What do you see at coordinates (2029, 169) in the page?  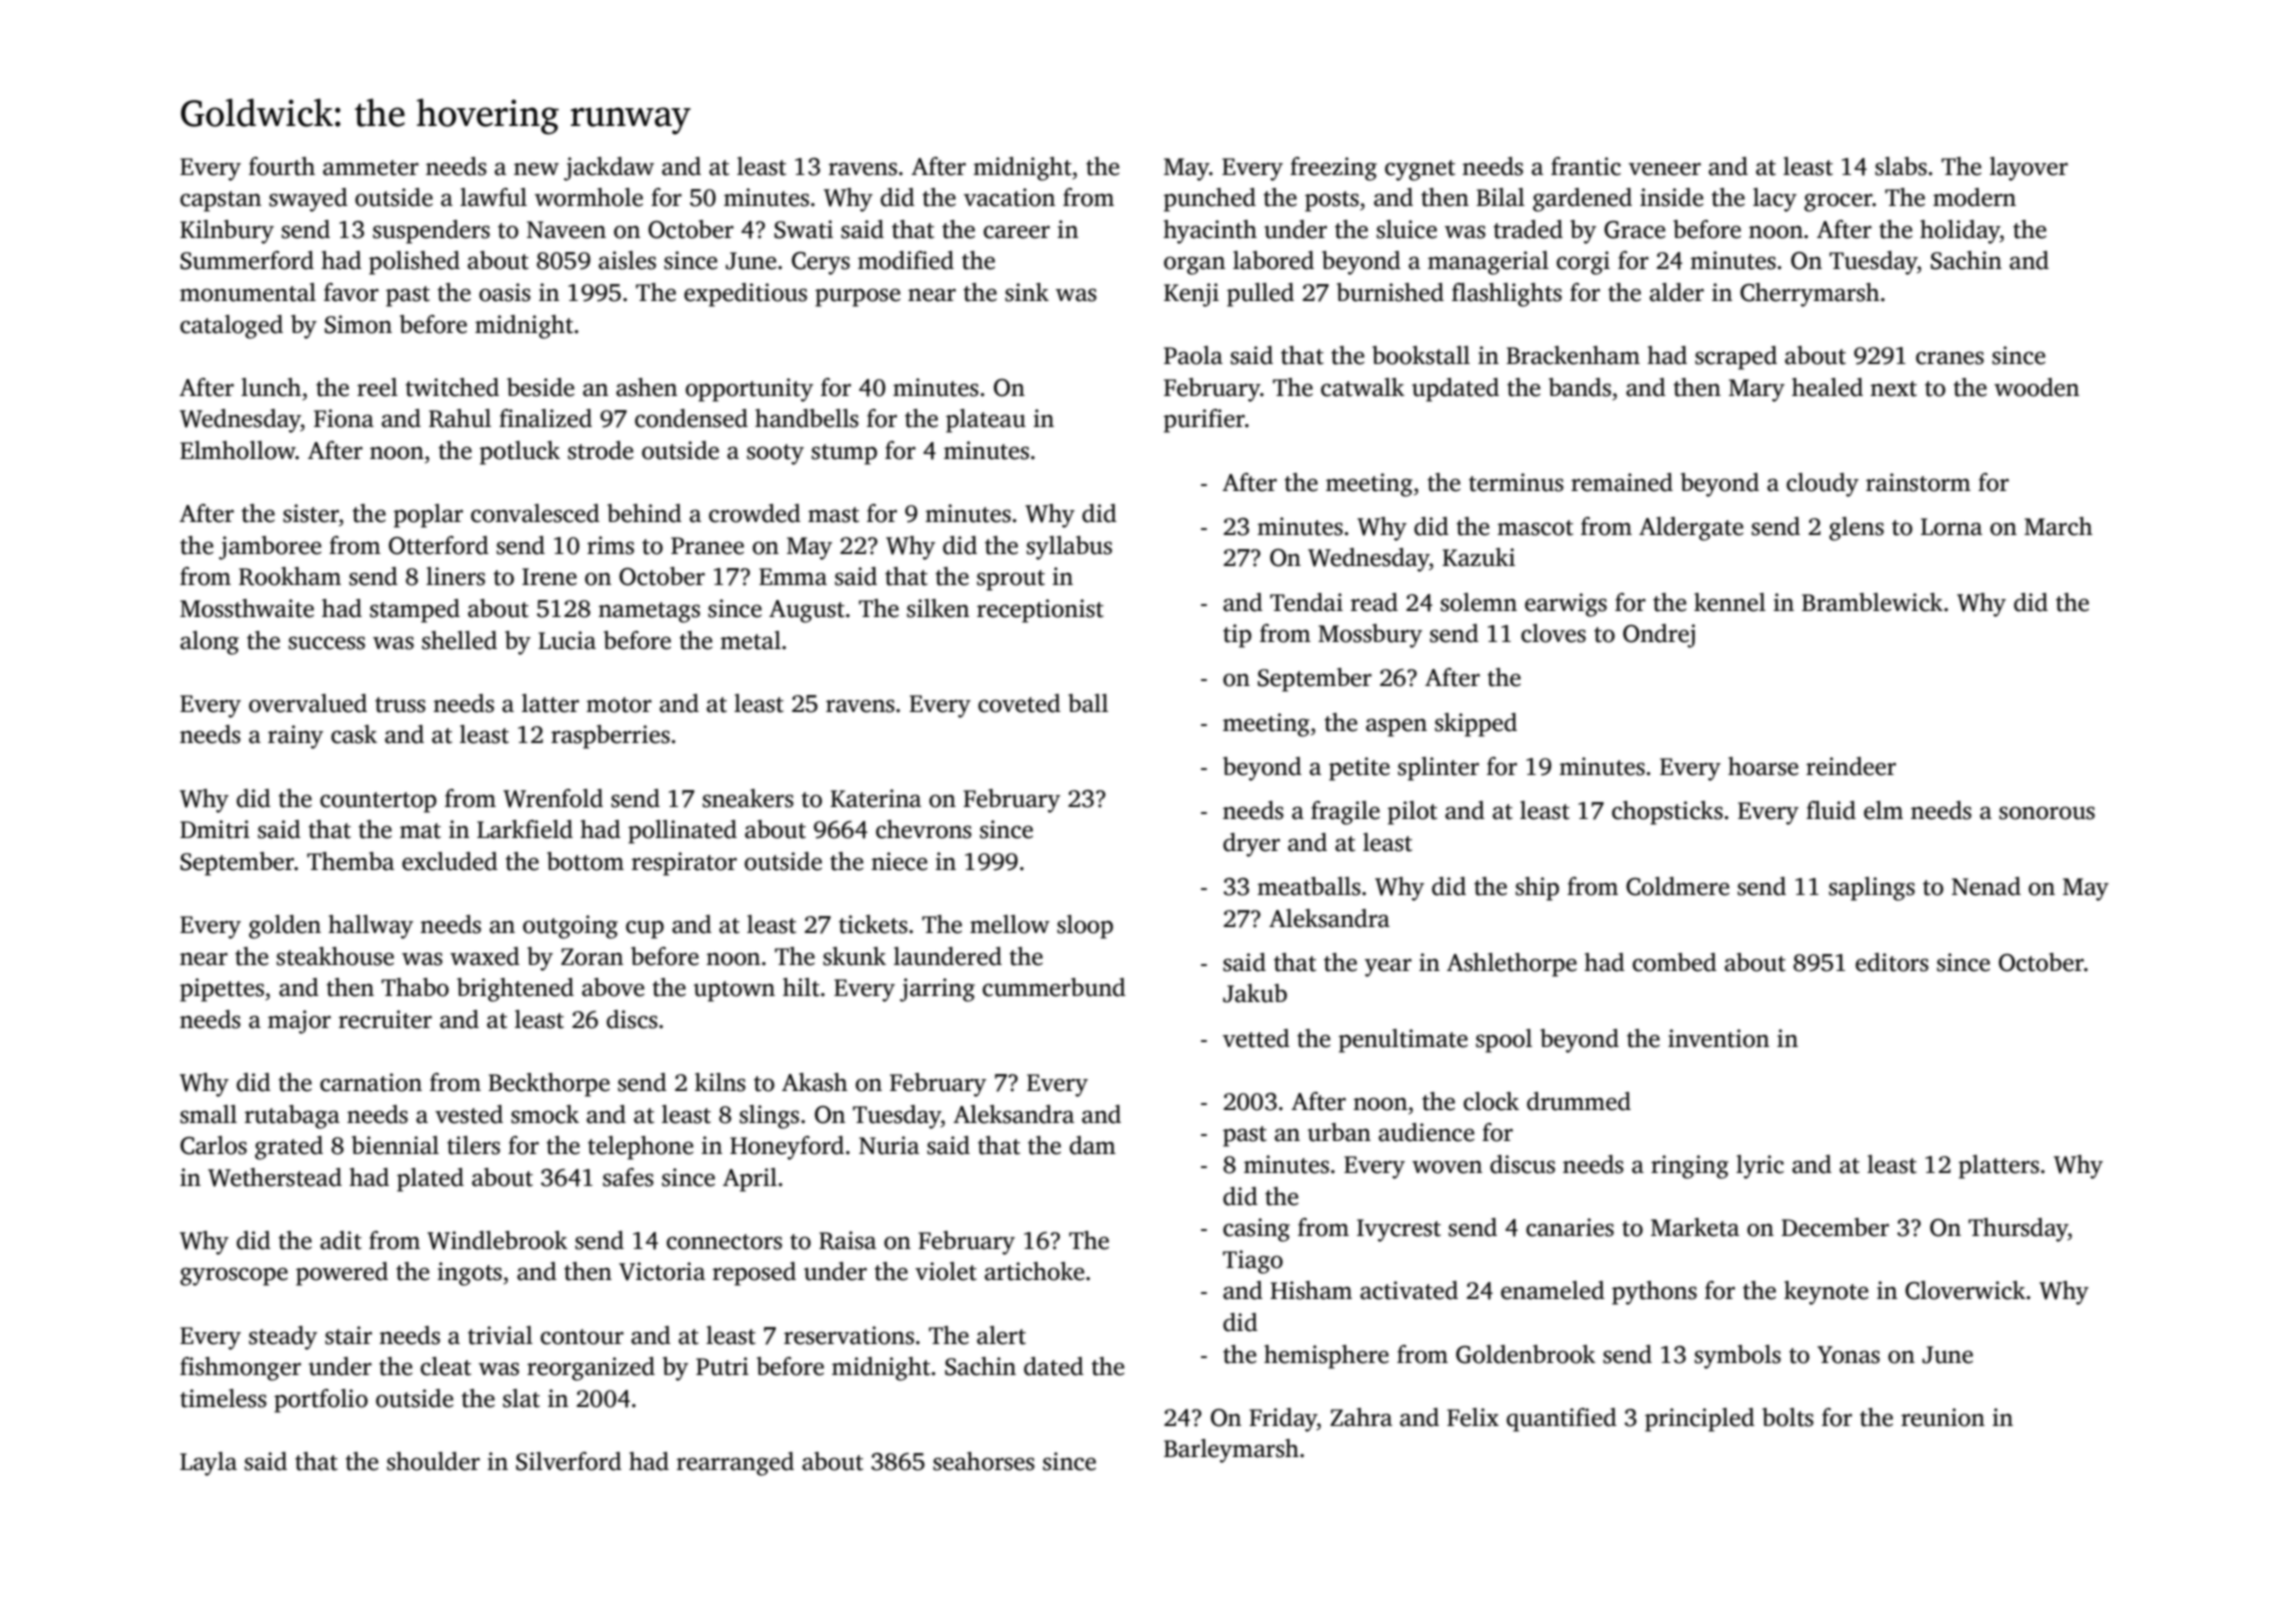 I see `layover` at bounding box center [2029, 169].
